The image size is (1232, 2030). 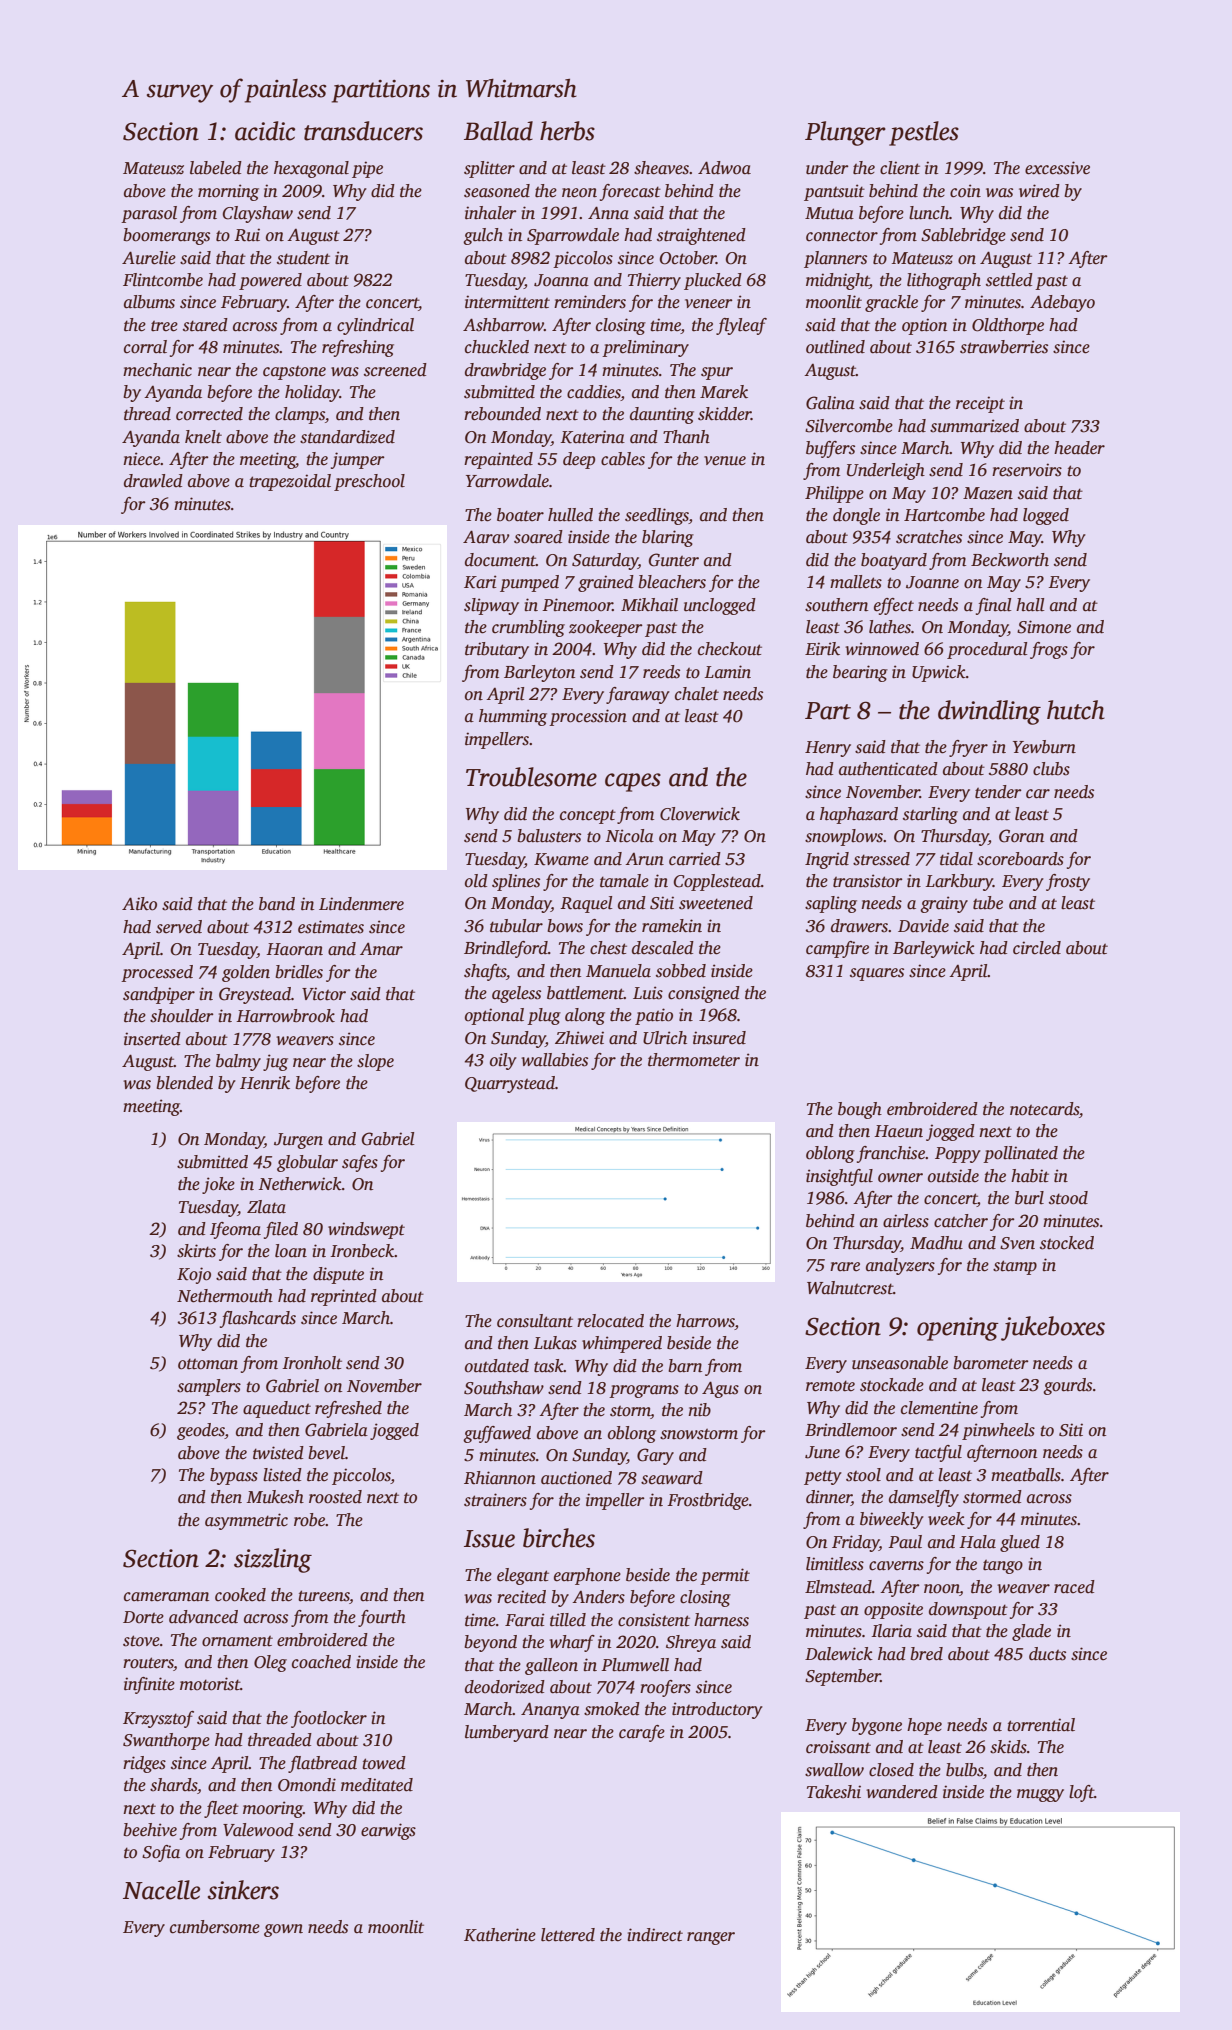 I want to click on Hartcombe, so click(x=944, y=515).
